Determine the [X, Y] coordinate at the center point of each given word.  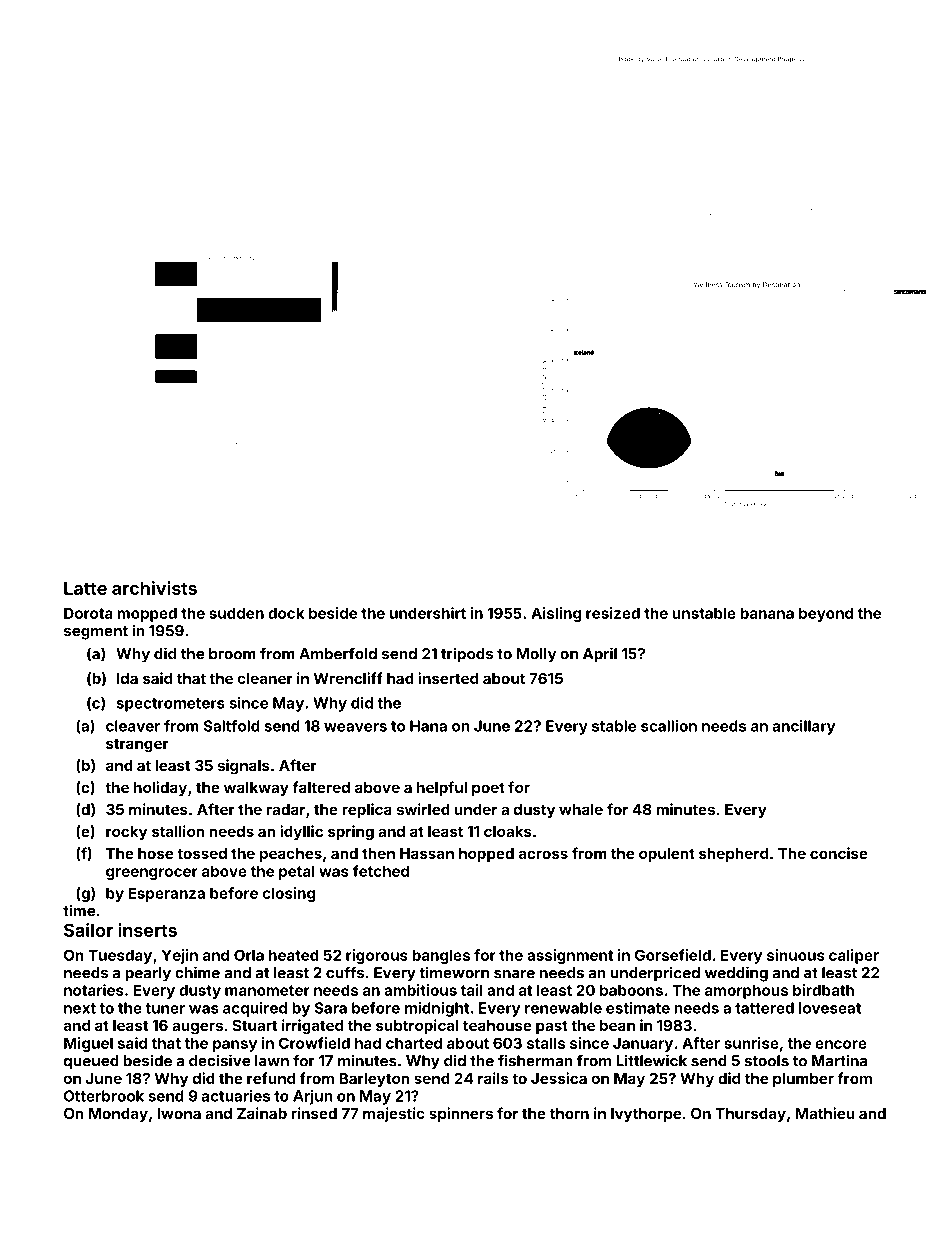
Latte [85, 588]
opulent [667, 855]
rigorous [377, 956]
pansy [235, 1046]
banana [767, 613]
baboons [631, 990]
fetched [381, 871]
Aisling [556, 614]
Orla [249, 955]
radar [286, 809]
